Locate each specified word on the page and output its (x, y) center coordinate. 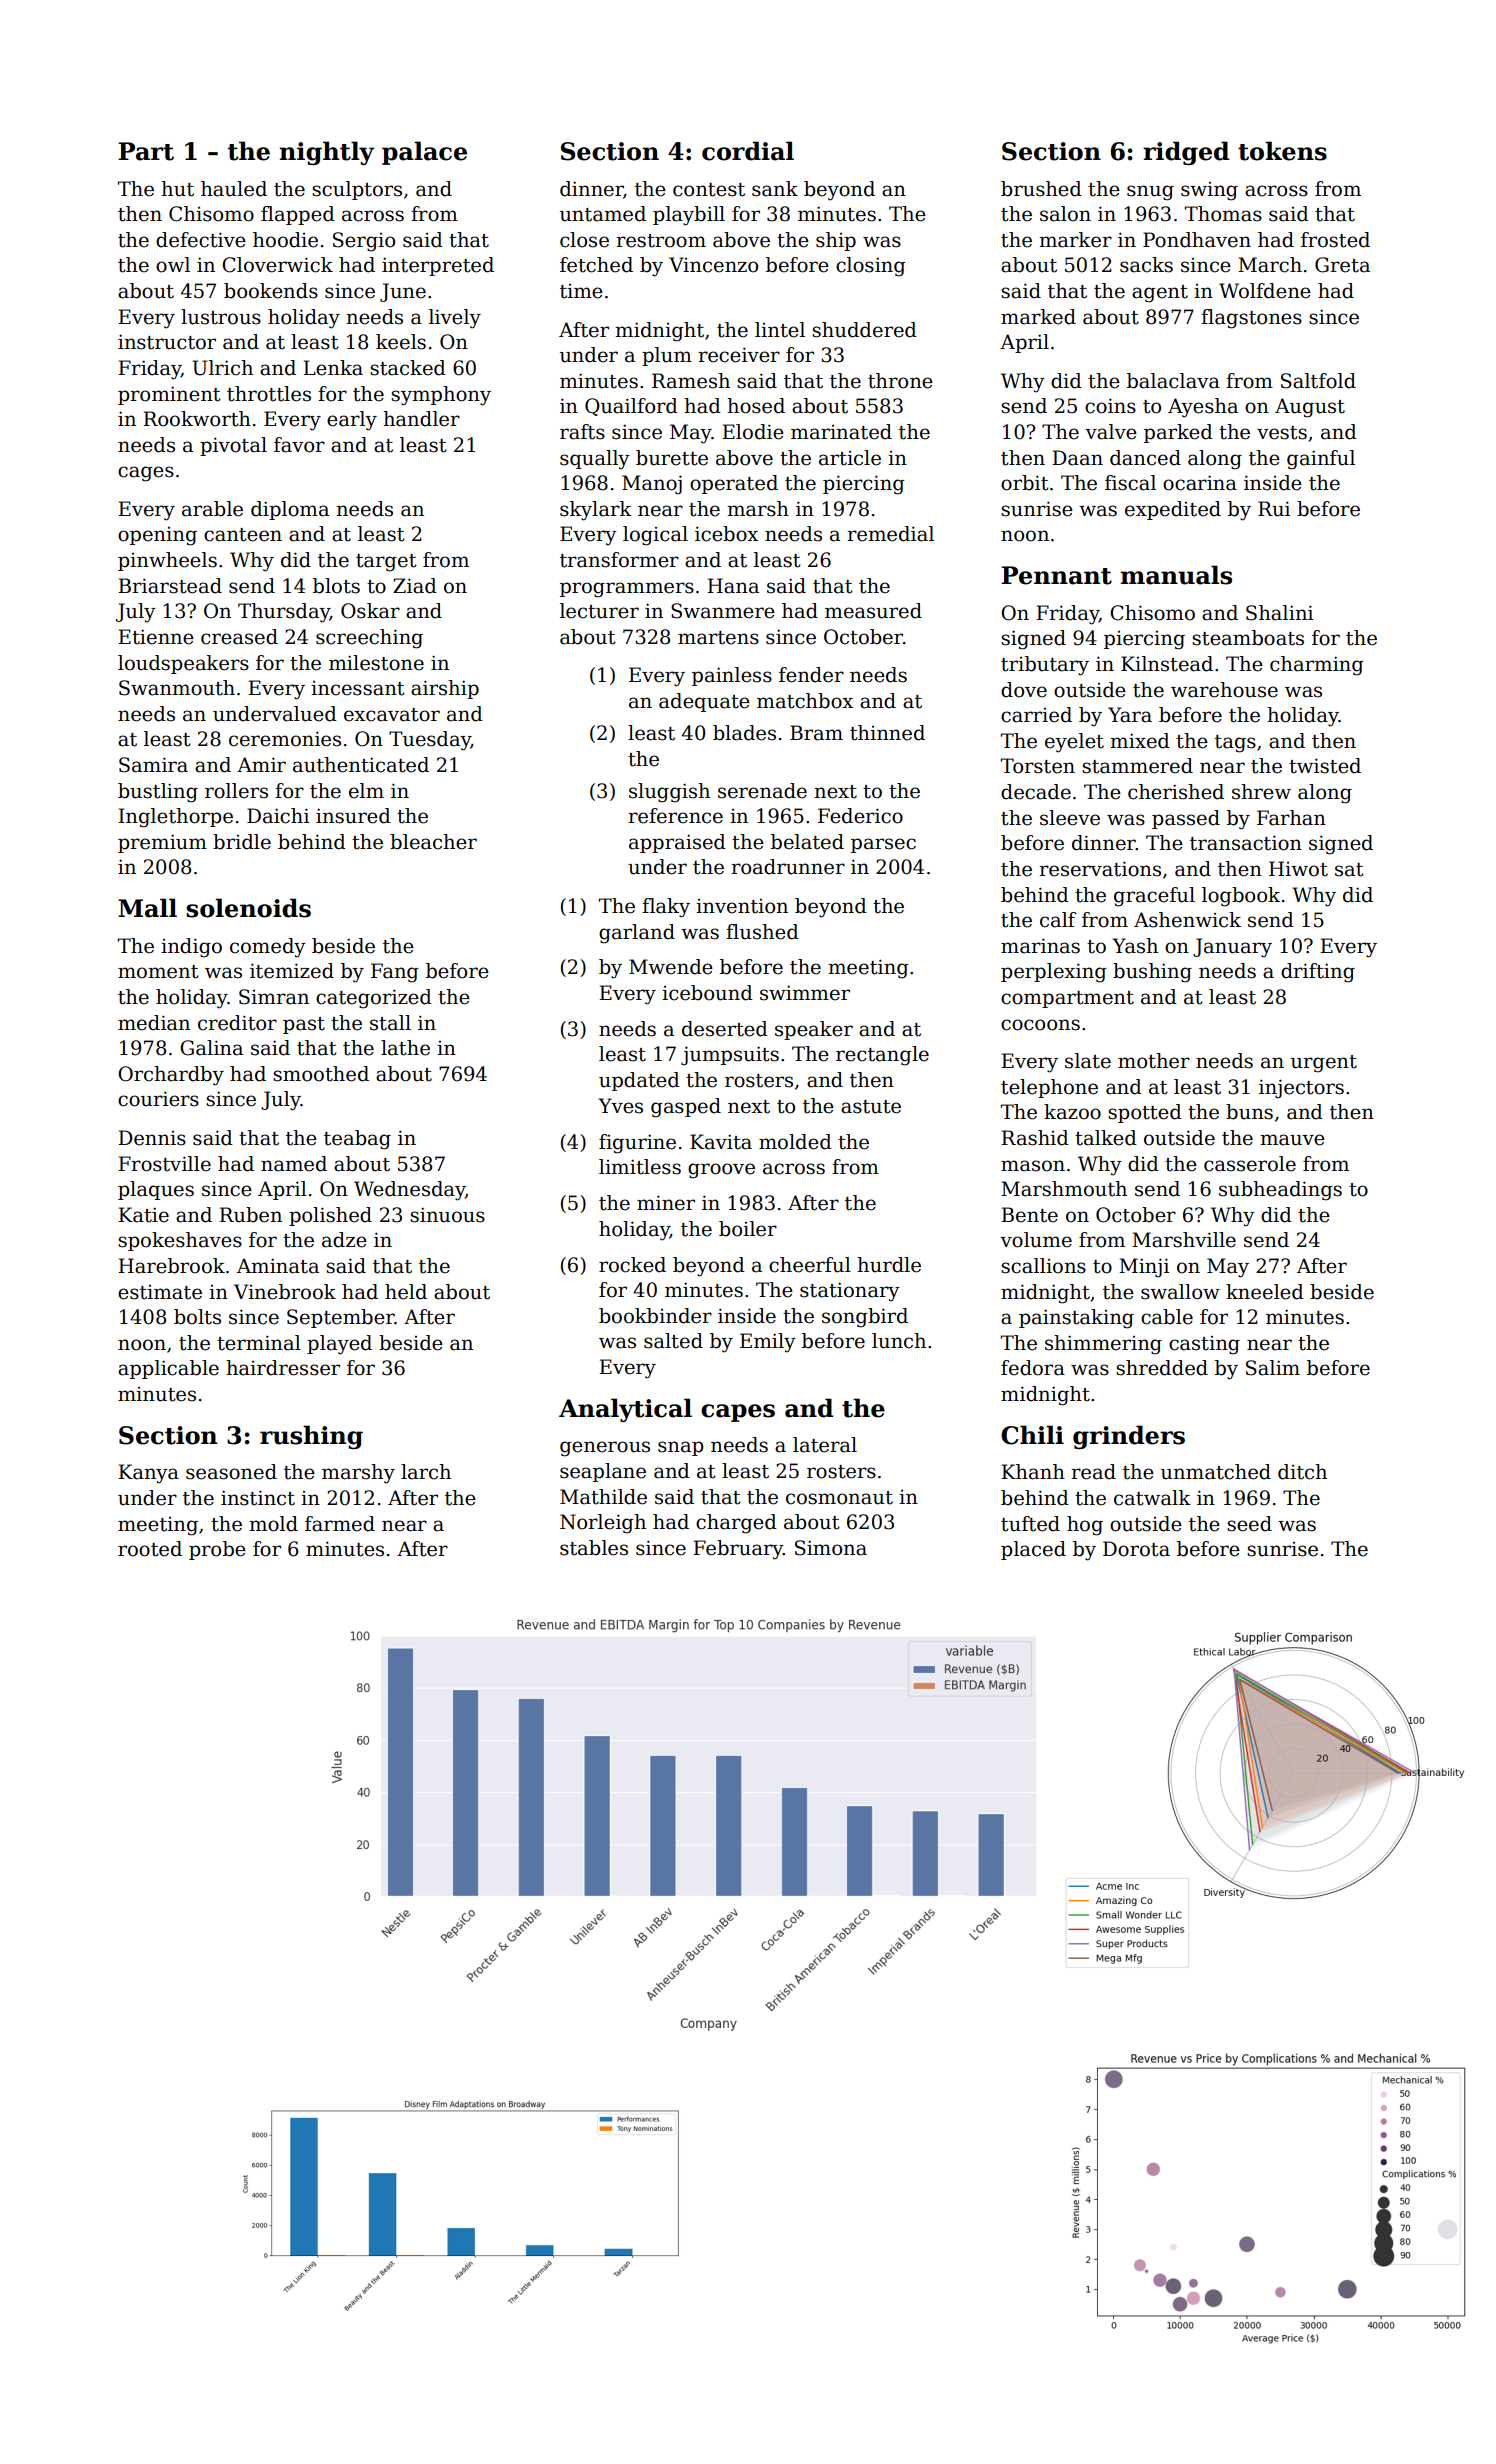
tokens (1282, 151)
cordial (748, 151)
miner (666, 1203)
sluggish (669, 793)
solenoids (248, 908)
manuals (1176, 575)
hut (177, 189)
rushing (311, 1437)
